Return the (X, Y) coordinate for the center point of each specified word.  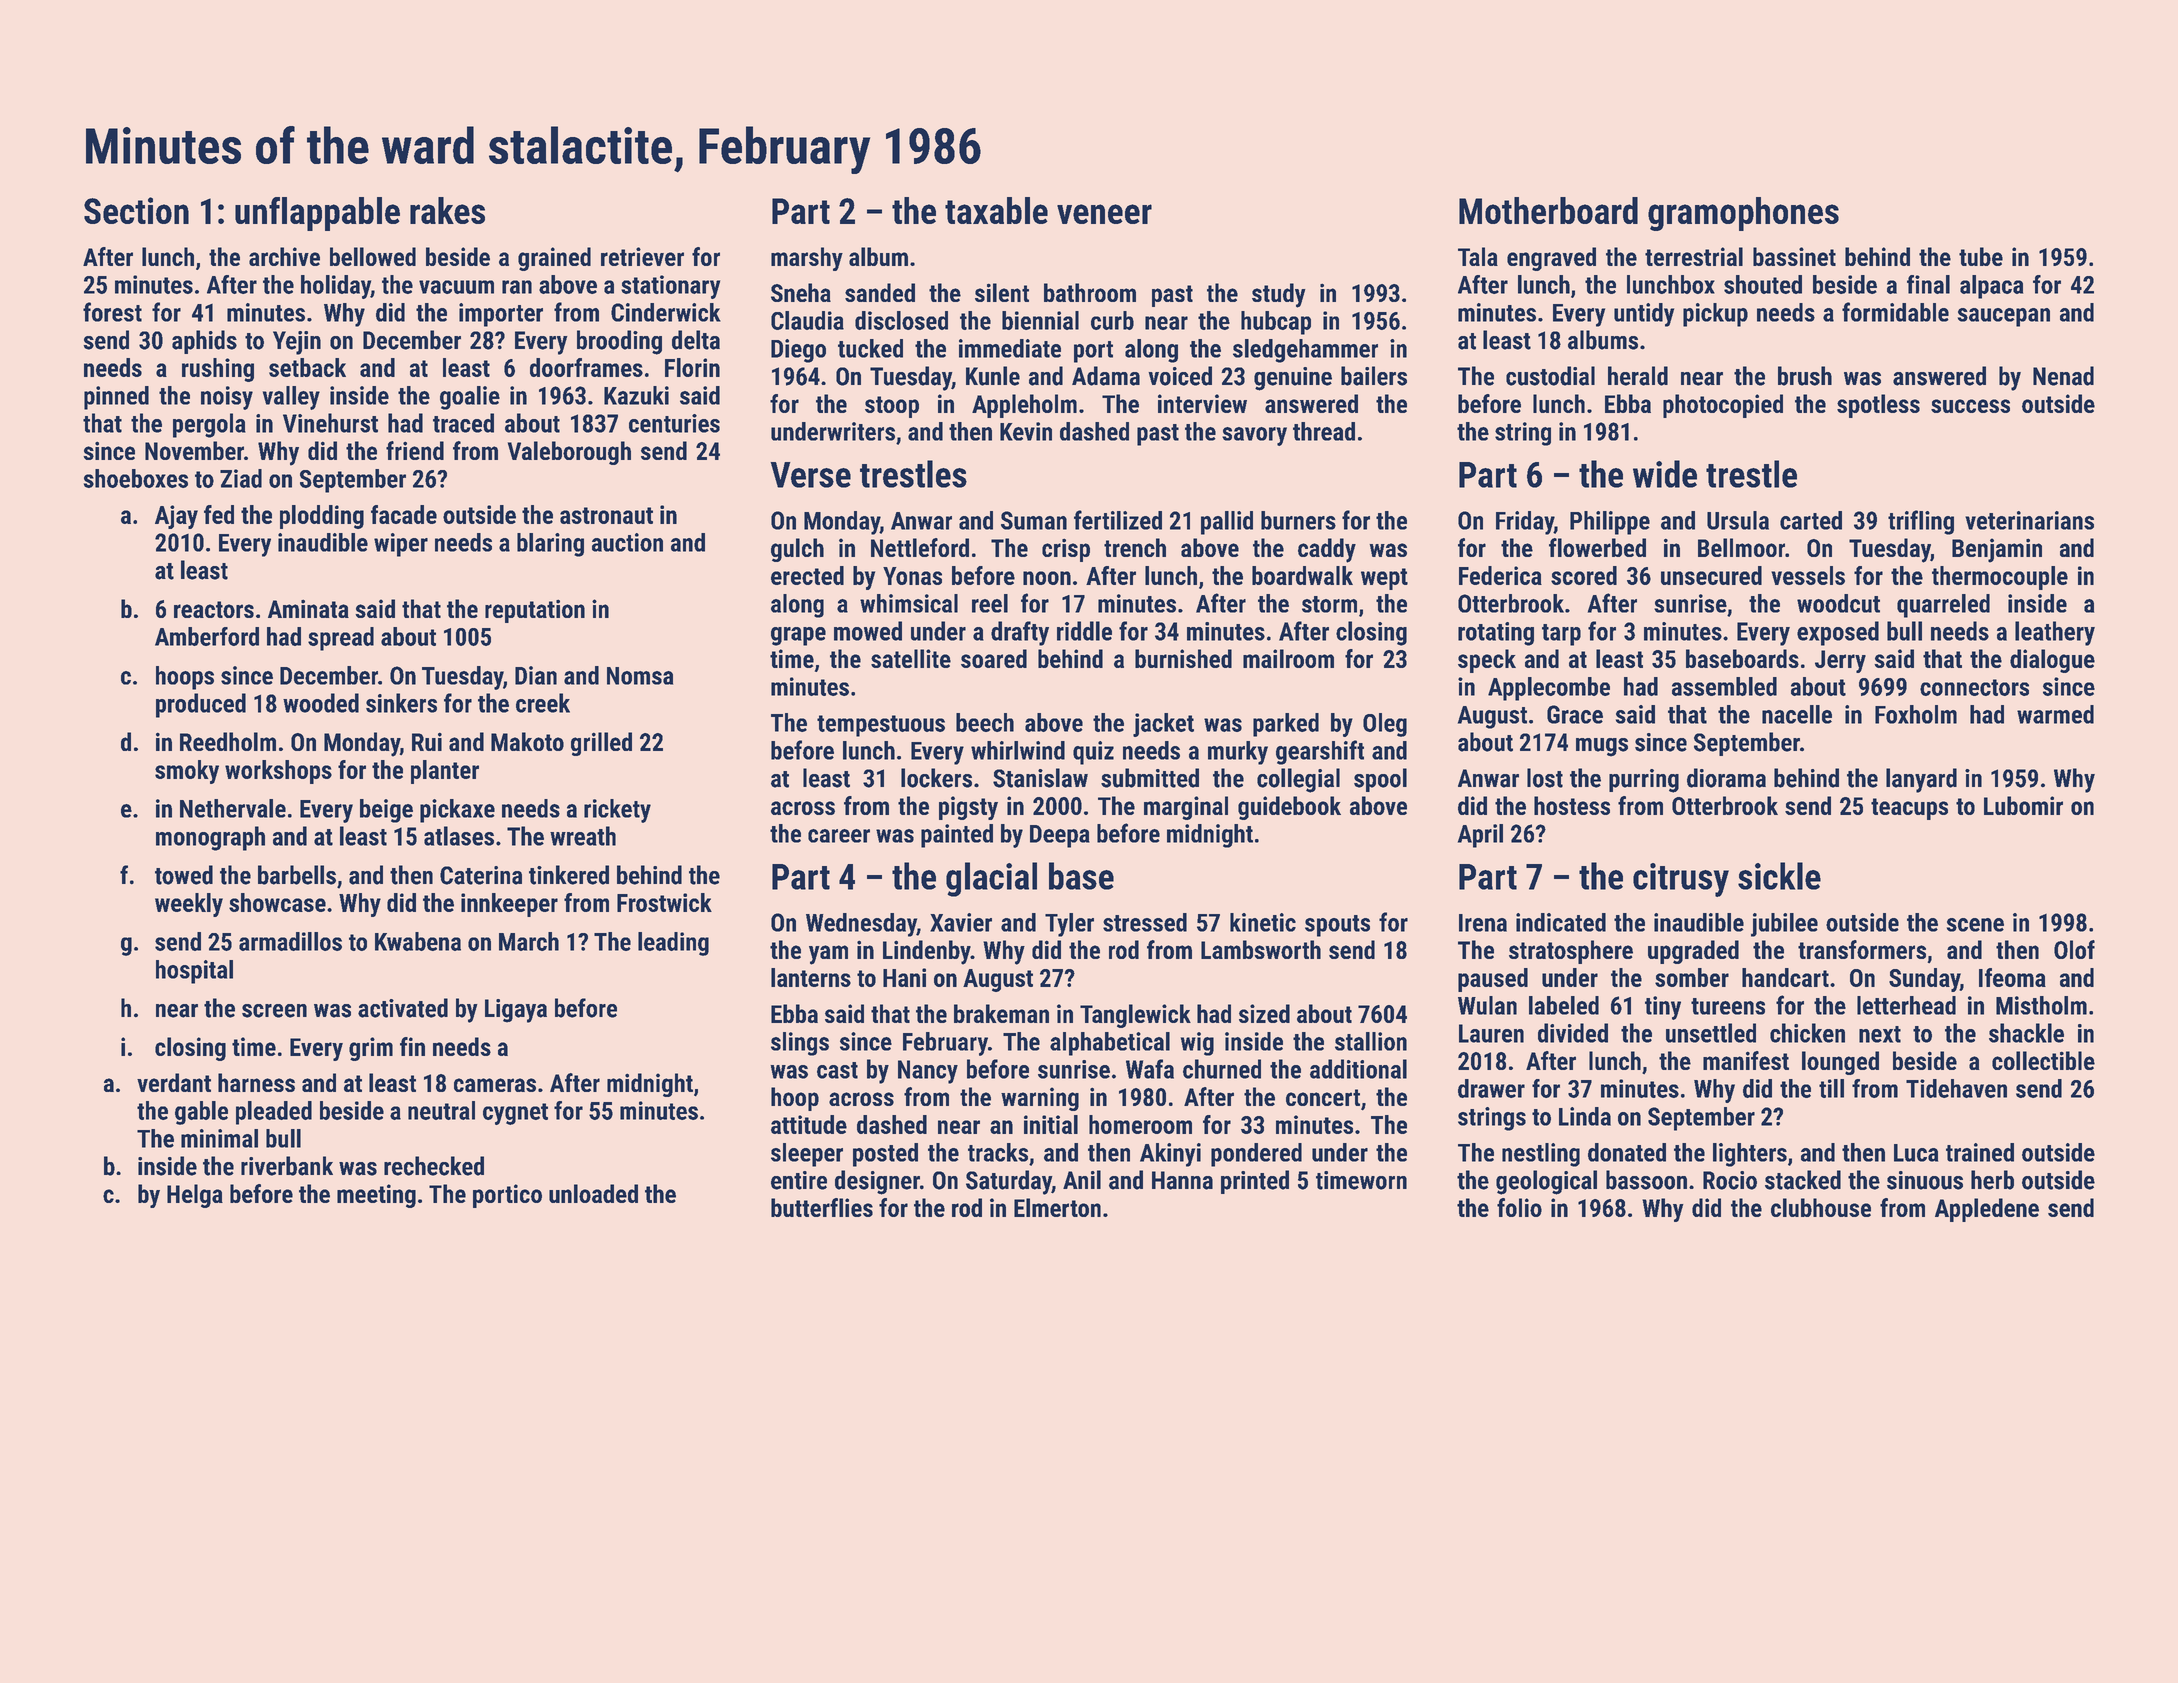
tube (1981, 256)
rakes (447, 210)
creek (543, 703)
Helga (195, 1196)
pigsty (968, 808)
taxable (996, 210)
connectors (1974, 687)
